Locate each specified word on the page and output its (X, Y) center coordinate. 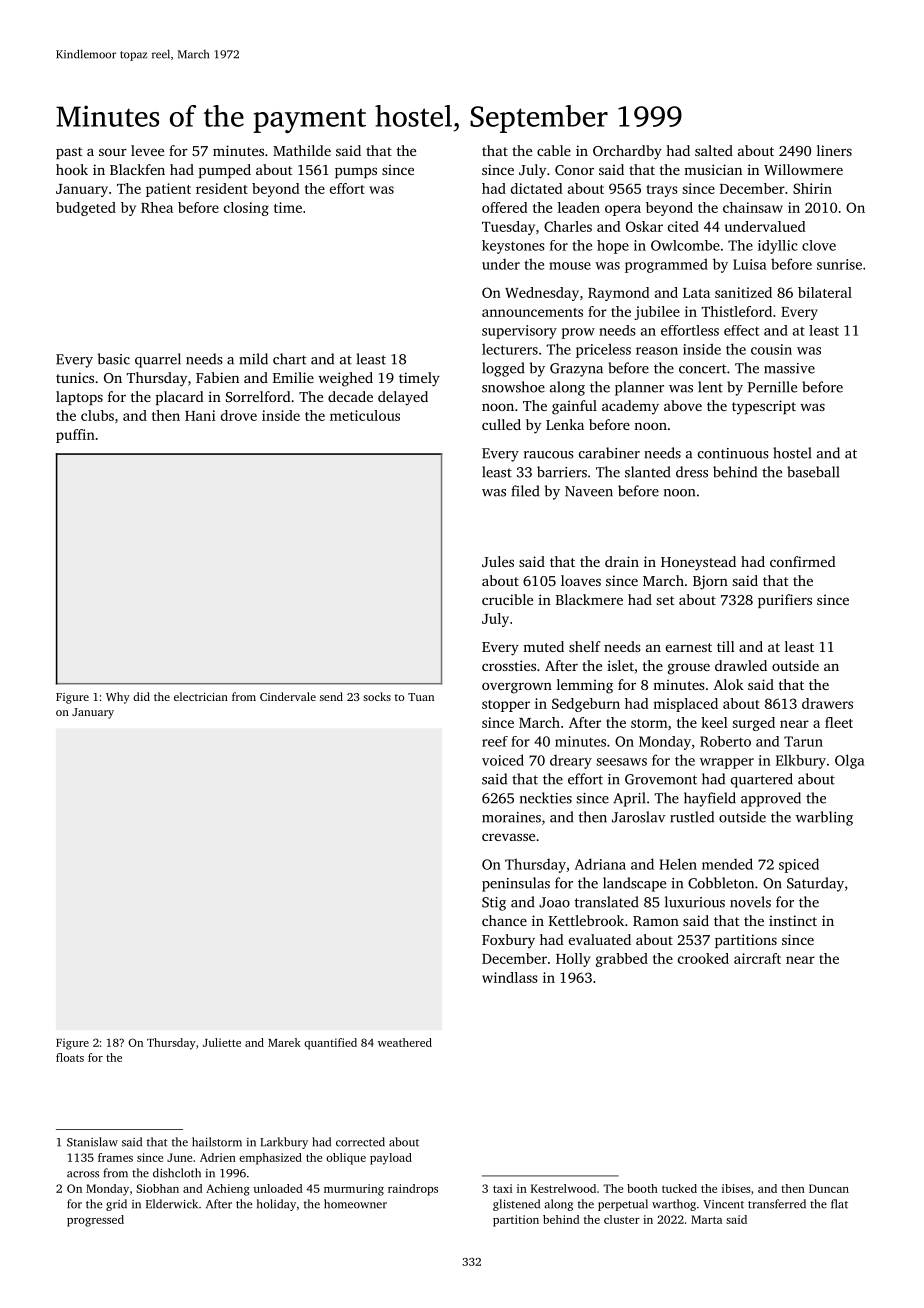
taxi (502, 1188)
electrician (201, 696)
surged (753, 724)
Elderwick (172, 1204)
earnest (689, 647)
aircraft (757, 958)
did (141, 696)
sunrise (839, 264)
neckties (546, 798)
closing (246, 209)
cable (554, 150)
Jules (498, 561)
